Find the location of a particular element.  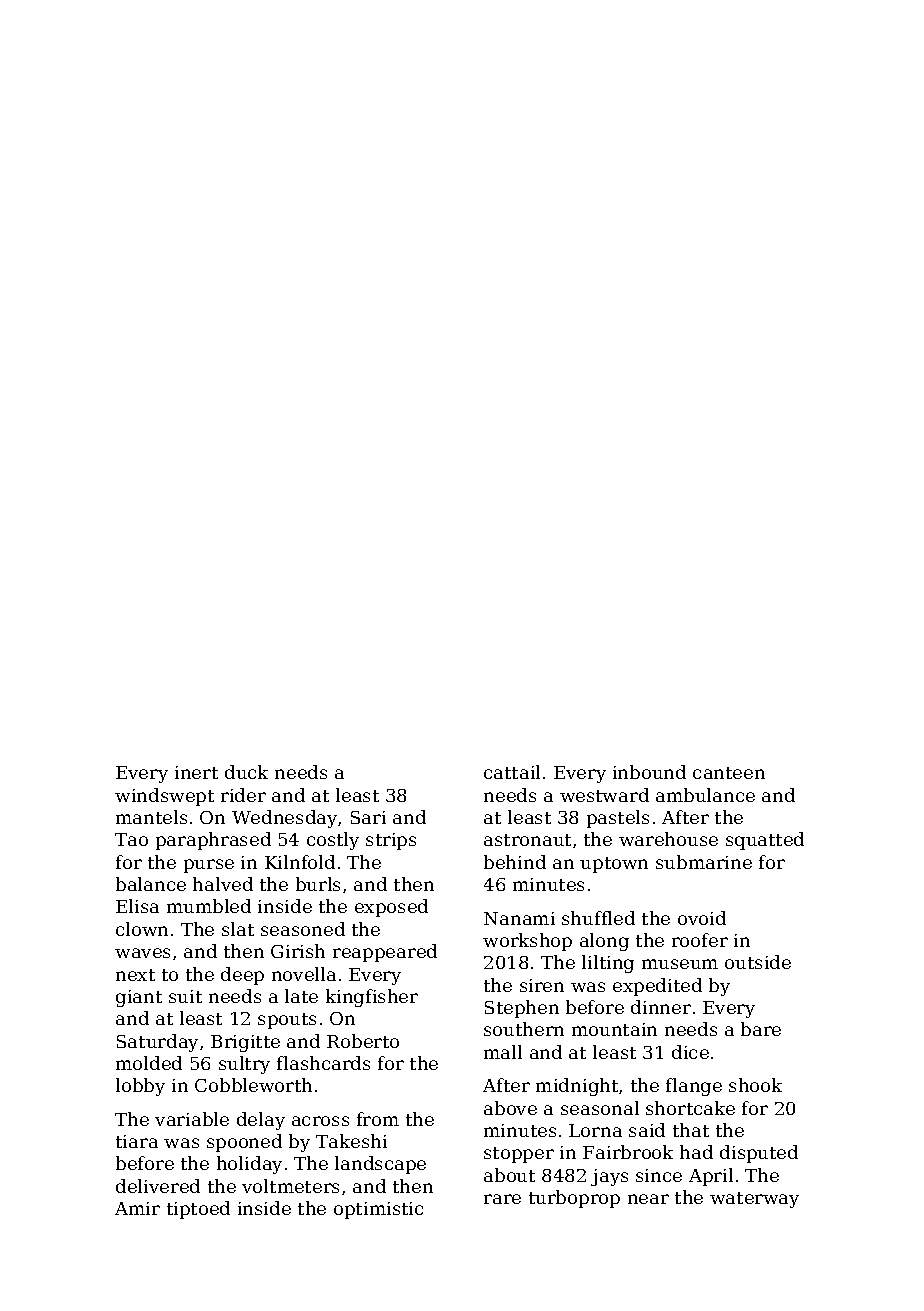

April is located at coordinates (711, 1177).
